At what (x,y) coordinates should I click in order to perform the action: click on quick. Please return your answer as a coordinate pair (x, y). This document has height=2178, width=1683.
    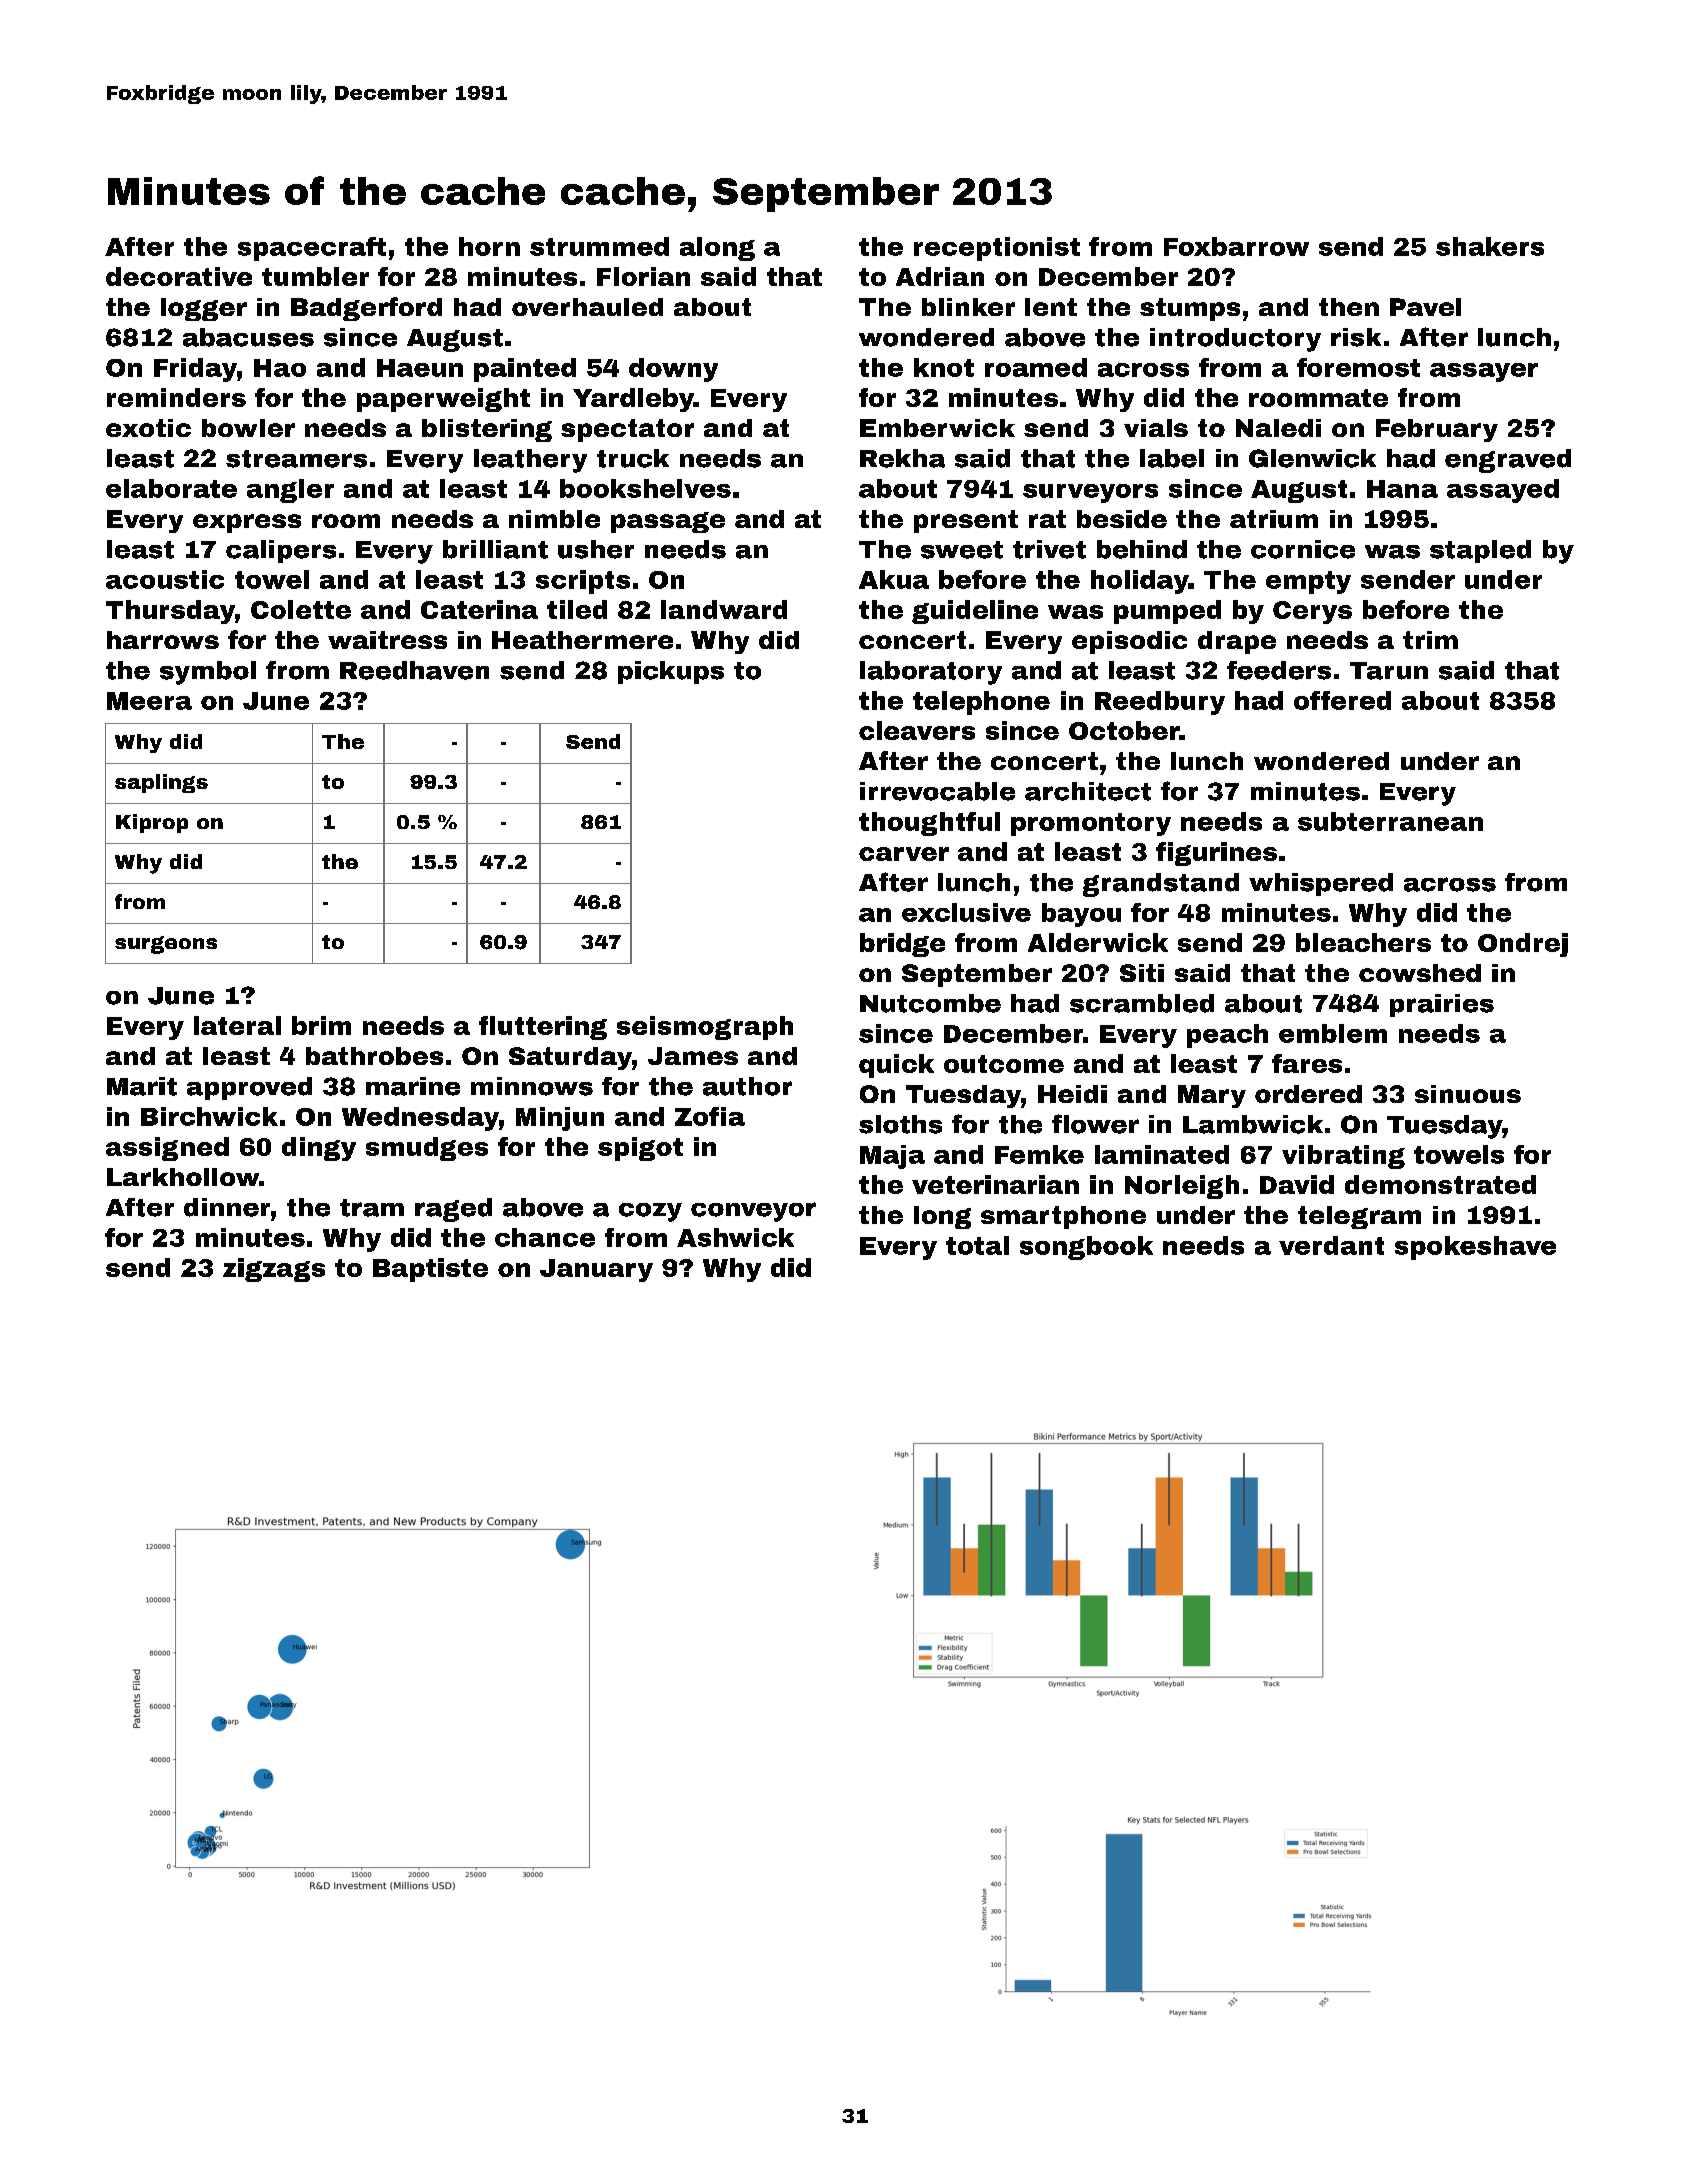
    Looking at the image, I should click on (896, 1066).
